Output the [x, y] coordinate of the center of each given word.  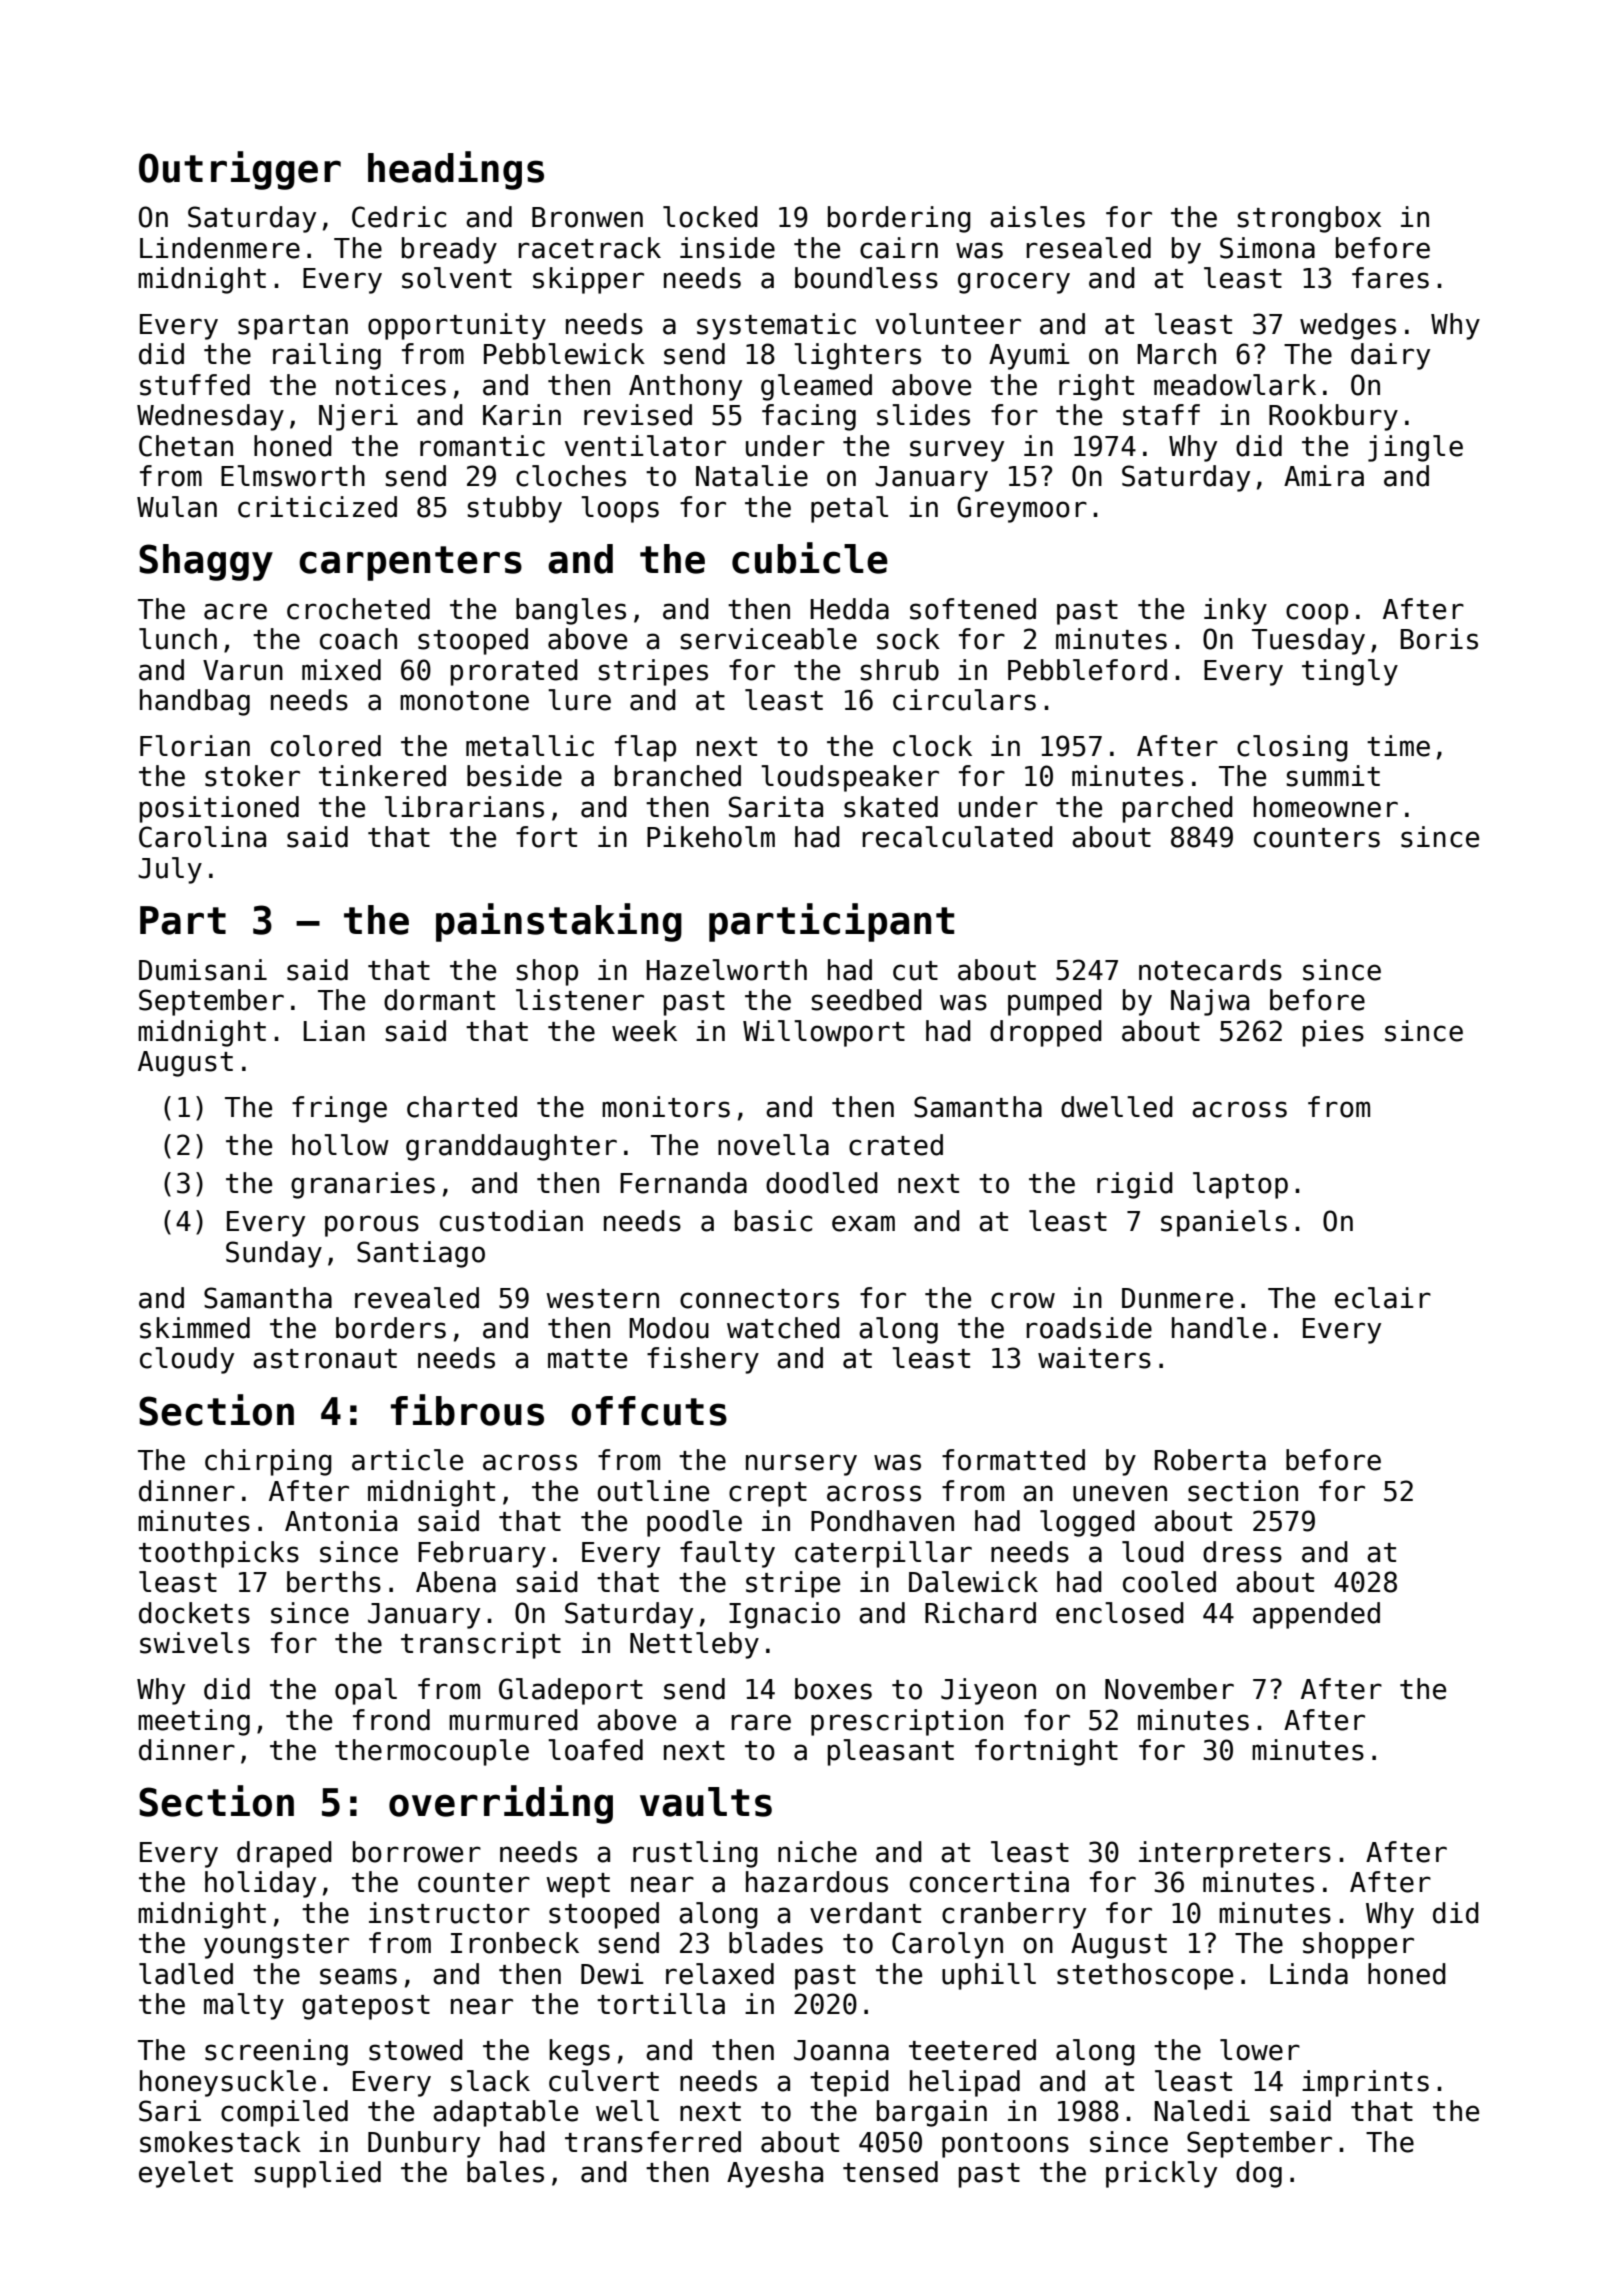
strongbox [1309, 219]
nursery [801, 1465]
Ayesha [775, 2174]
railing [327, 356]
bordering [899, 219]
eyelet [186, 2174]
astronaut [325, 1359]
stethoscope [1145, 1976]
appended [1316, 1615]
